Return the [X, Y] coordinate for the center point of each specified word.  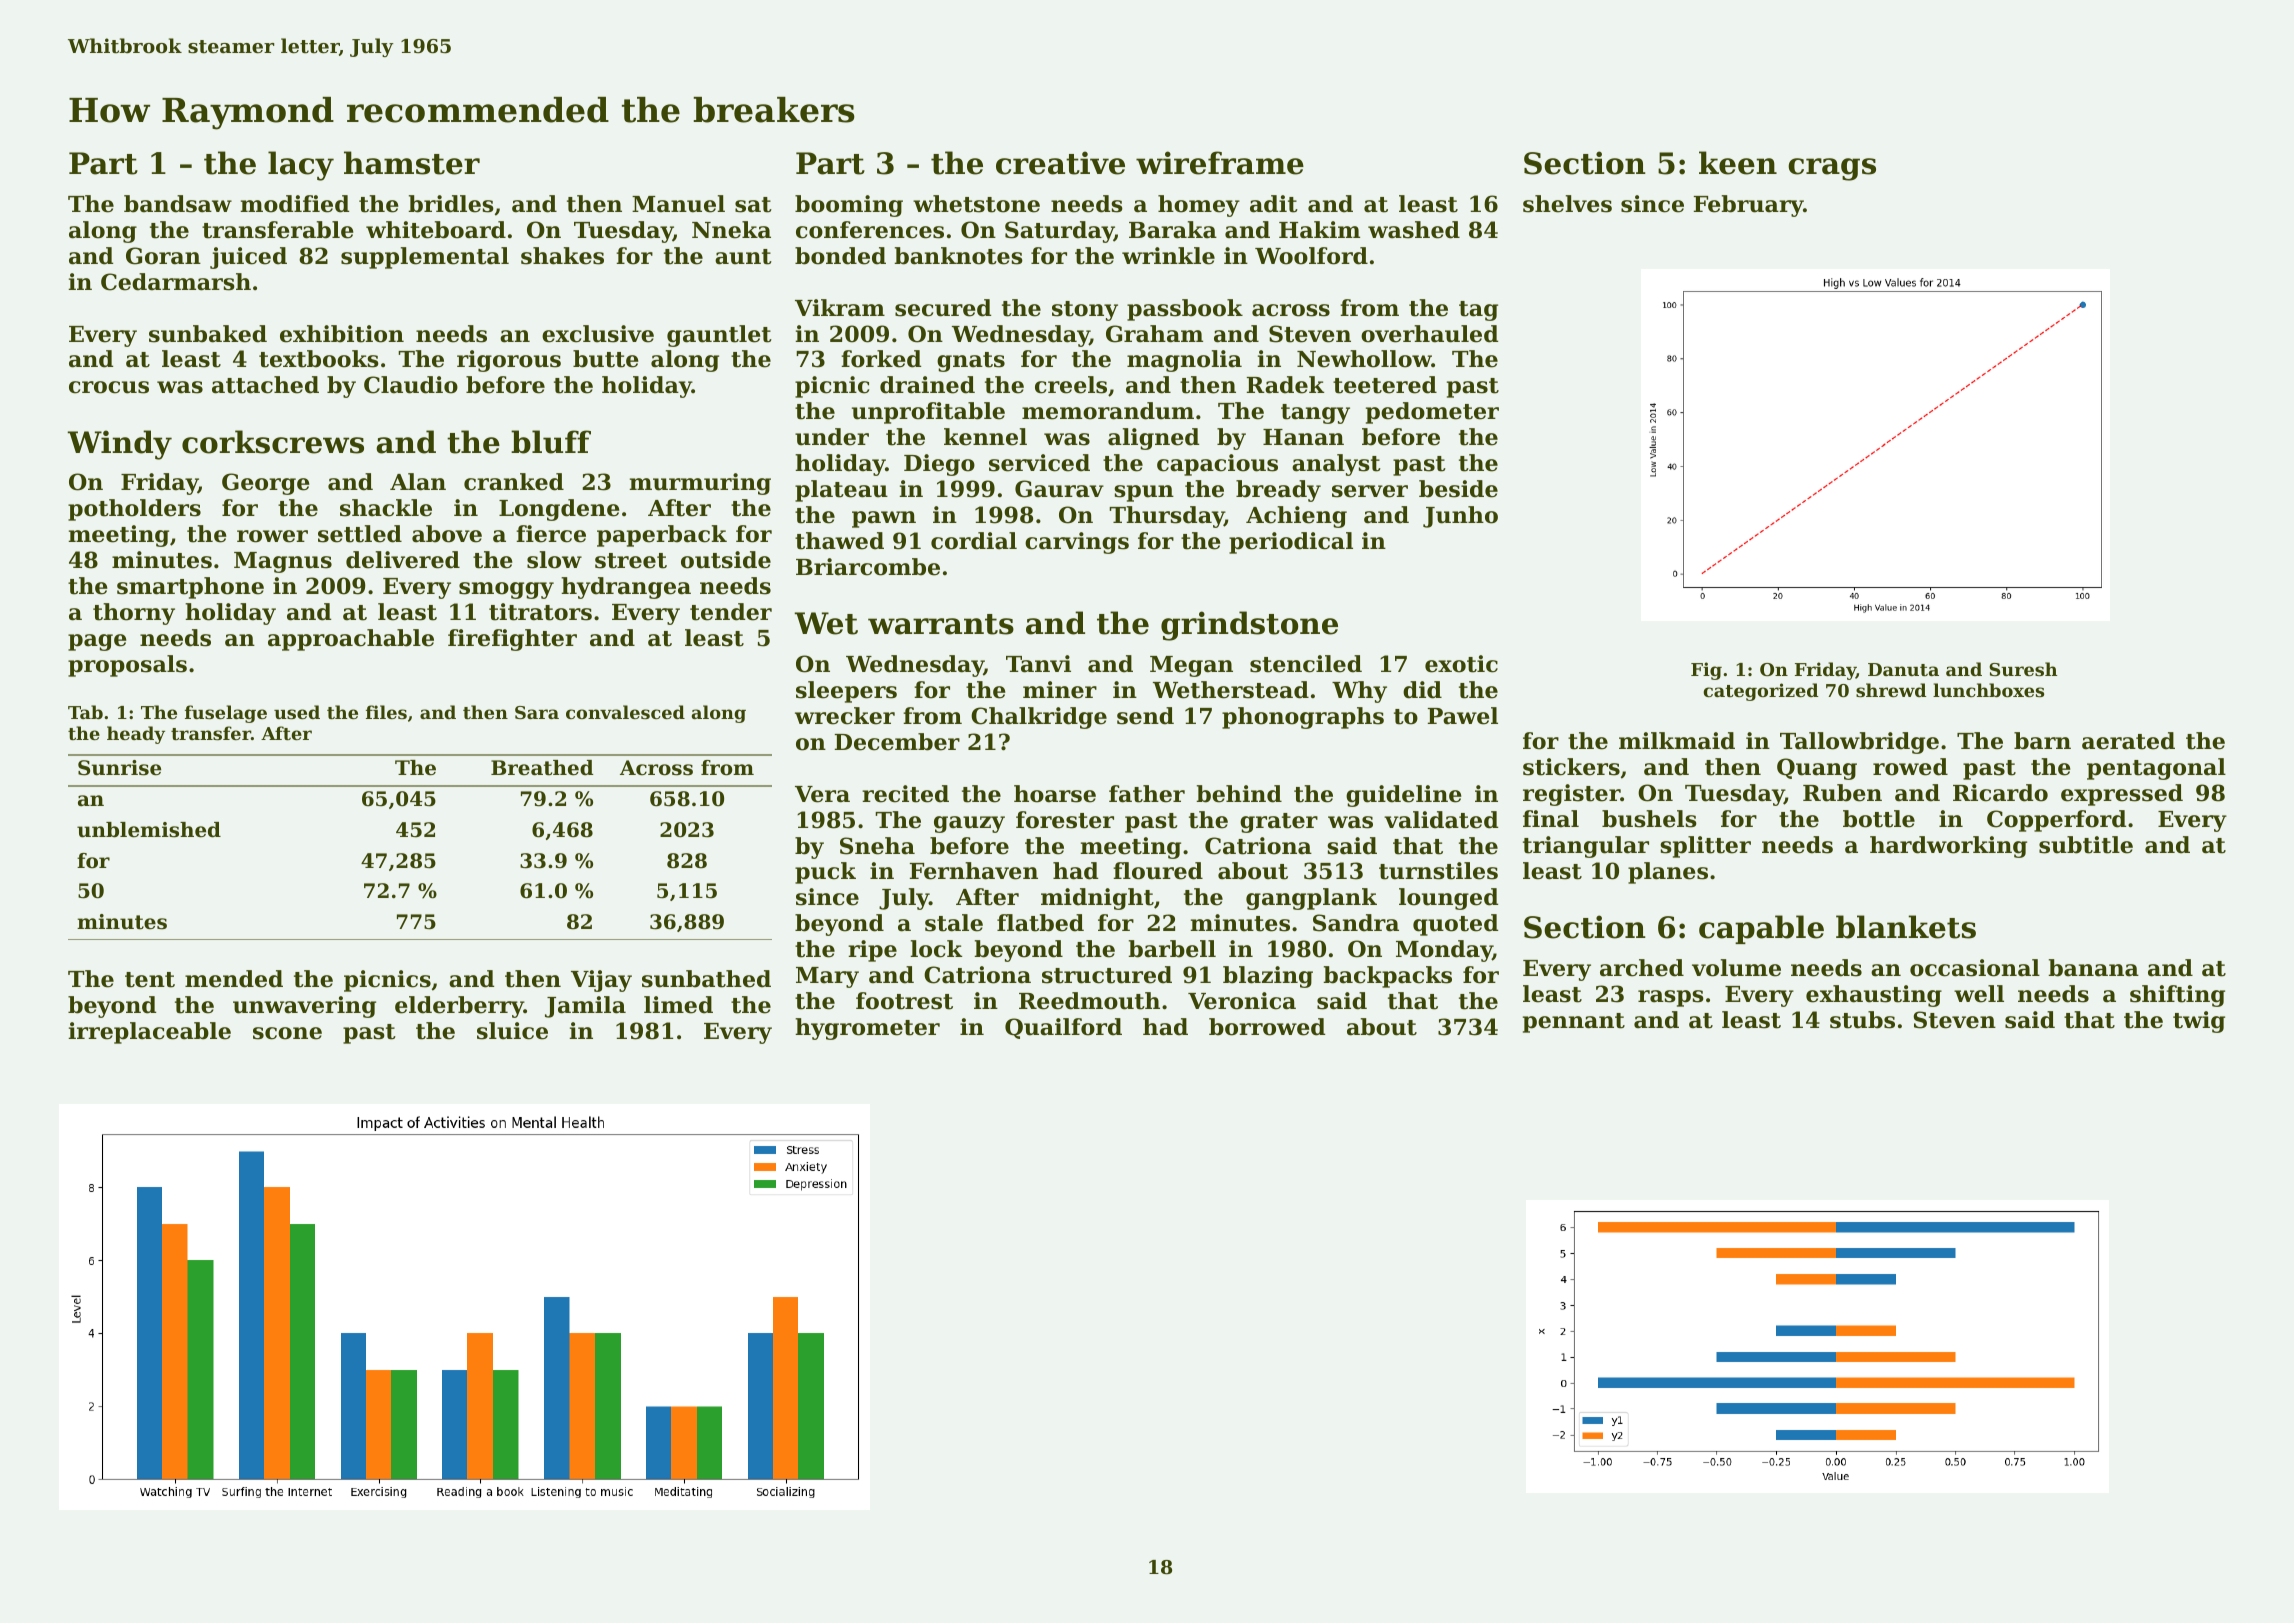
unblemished [149, 830]
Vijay [601, 981]
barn [2042, 741]
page [97, 642]
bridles [451, 204]
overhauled [1429, 334]
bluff [551, 442]
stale [954, 923]
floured [1158, 871]
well [1979, 994]
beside [1458, 489]
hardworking [1948, 847]
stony [1085, 311]
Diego [939, 465]
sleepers [846, 692]
